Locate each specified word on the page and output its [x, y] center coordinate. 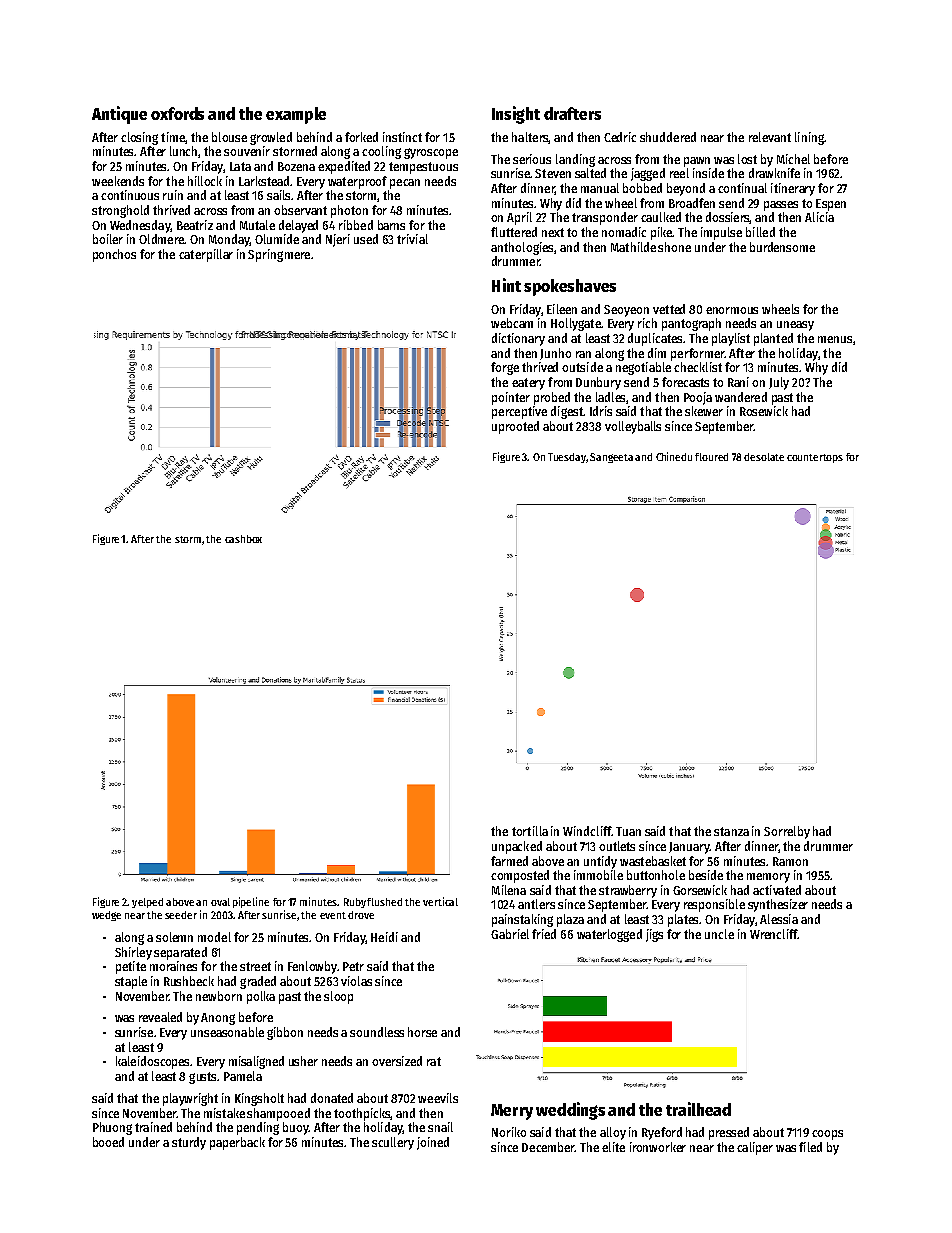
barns [391, 225]
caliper [755, 1148]
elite [613, 1147]
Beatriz [195, 225]
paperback [237, 1143]
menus [835, 339]
